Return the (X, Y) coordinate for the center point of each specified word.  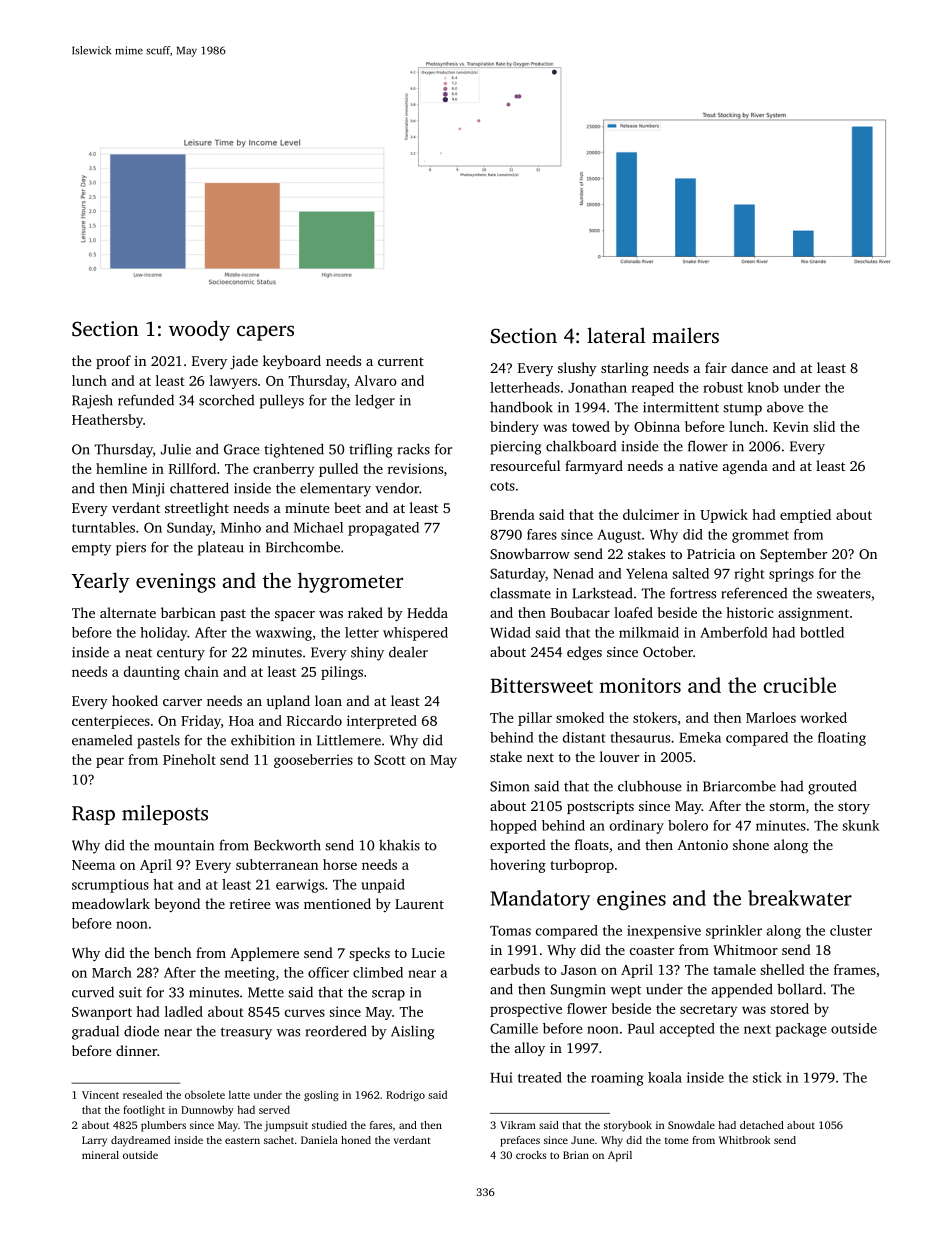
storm (787, 806)
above (785, 407)
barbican (188, 612)
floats (592, 844)
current (401, 361)
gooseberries (313, 761)
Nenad (573, 573)
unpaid (383, 886)
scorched (226, 400)
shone (751, 844)
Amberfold (734, 632)
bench (172, 952)
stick (767, 1077)
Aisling (412, 1032)
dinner (136, 1050)
